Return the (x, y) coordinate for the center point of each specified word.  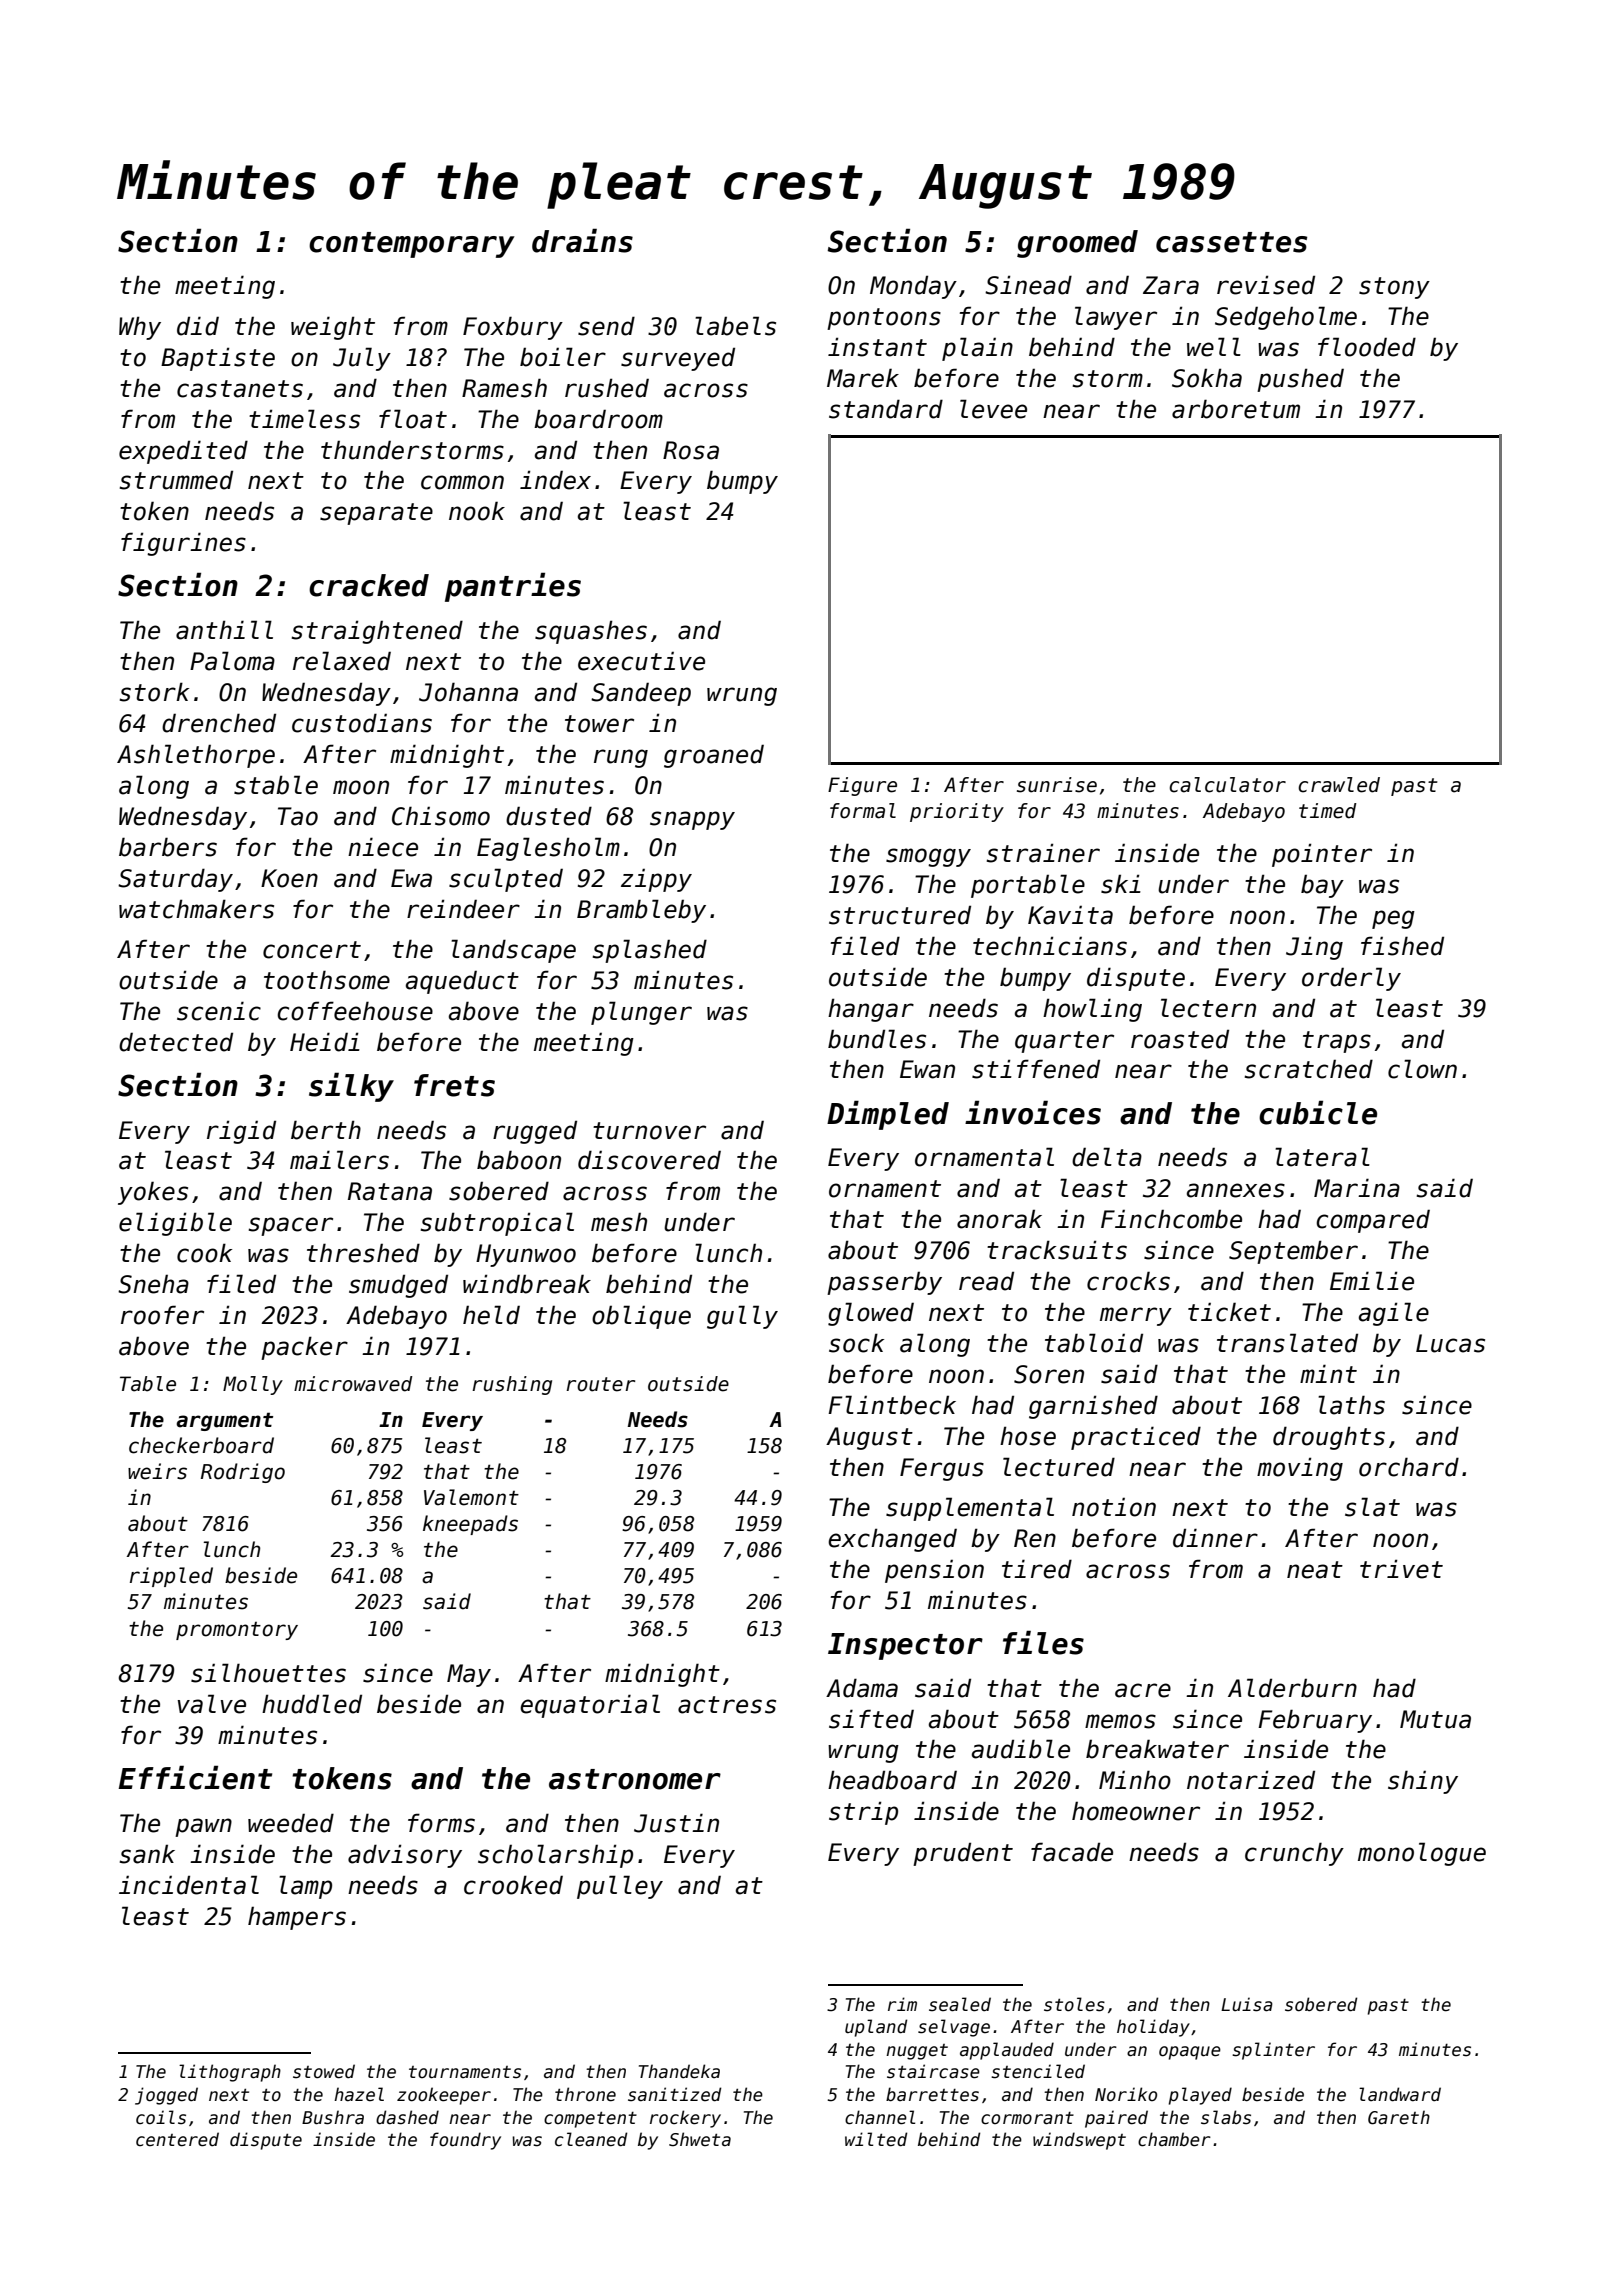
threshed (363, 1253)
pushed (1300, 380)
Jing (1314, 948)
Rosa (691, 450)
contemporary (412, 245)
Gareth (1399, 2117)
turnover (649, 1131)
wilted (876, 2139)
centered (177, 2139)
